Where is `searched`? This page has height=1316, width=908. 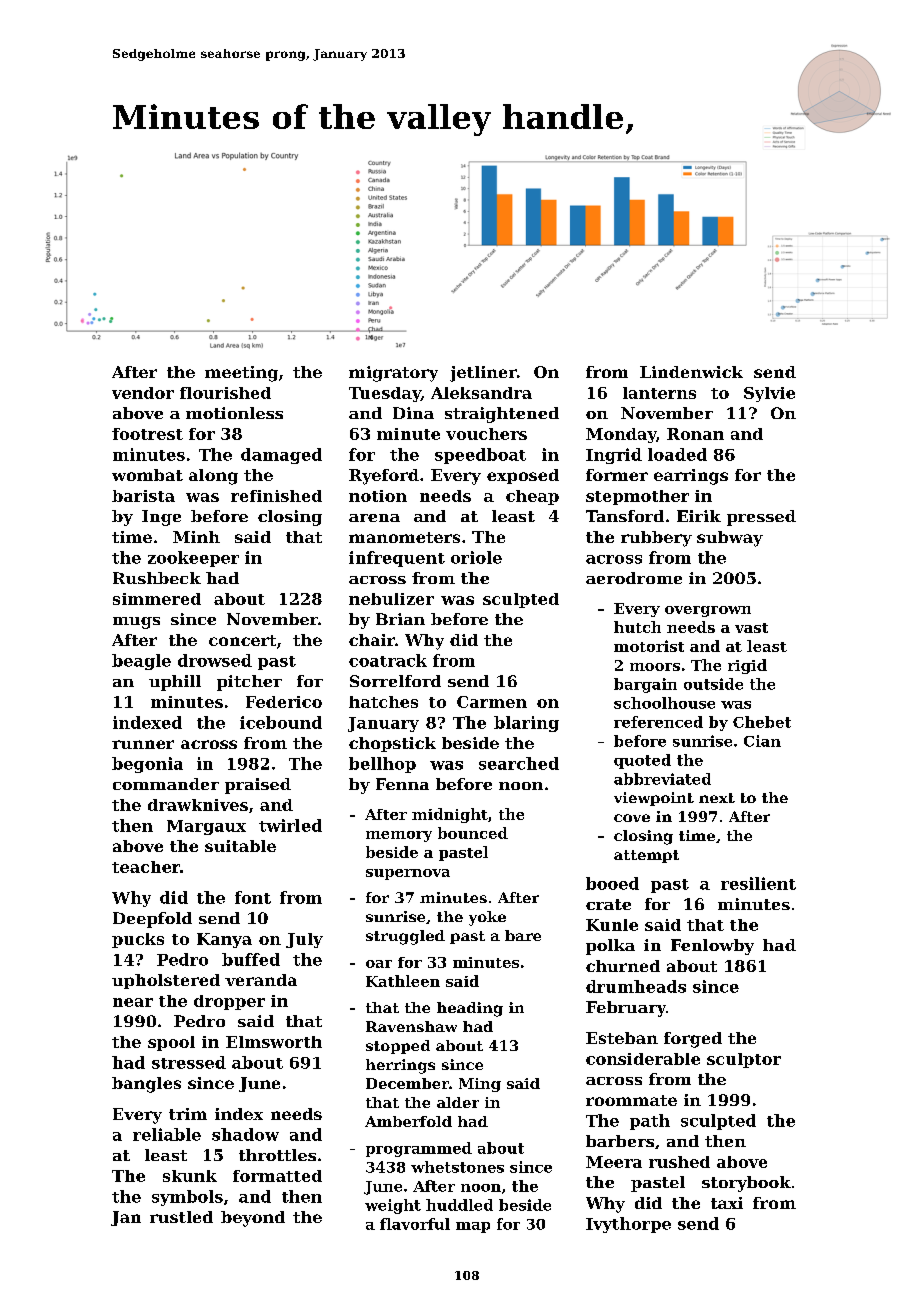
searched is located at coordinates (519, 763).
